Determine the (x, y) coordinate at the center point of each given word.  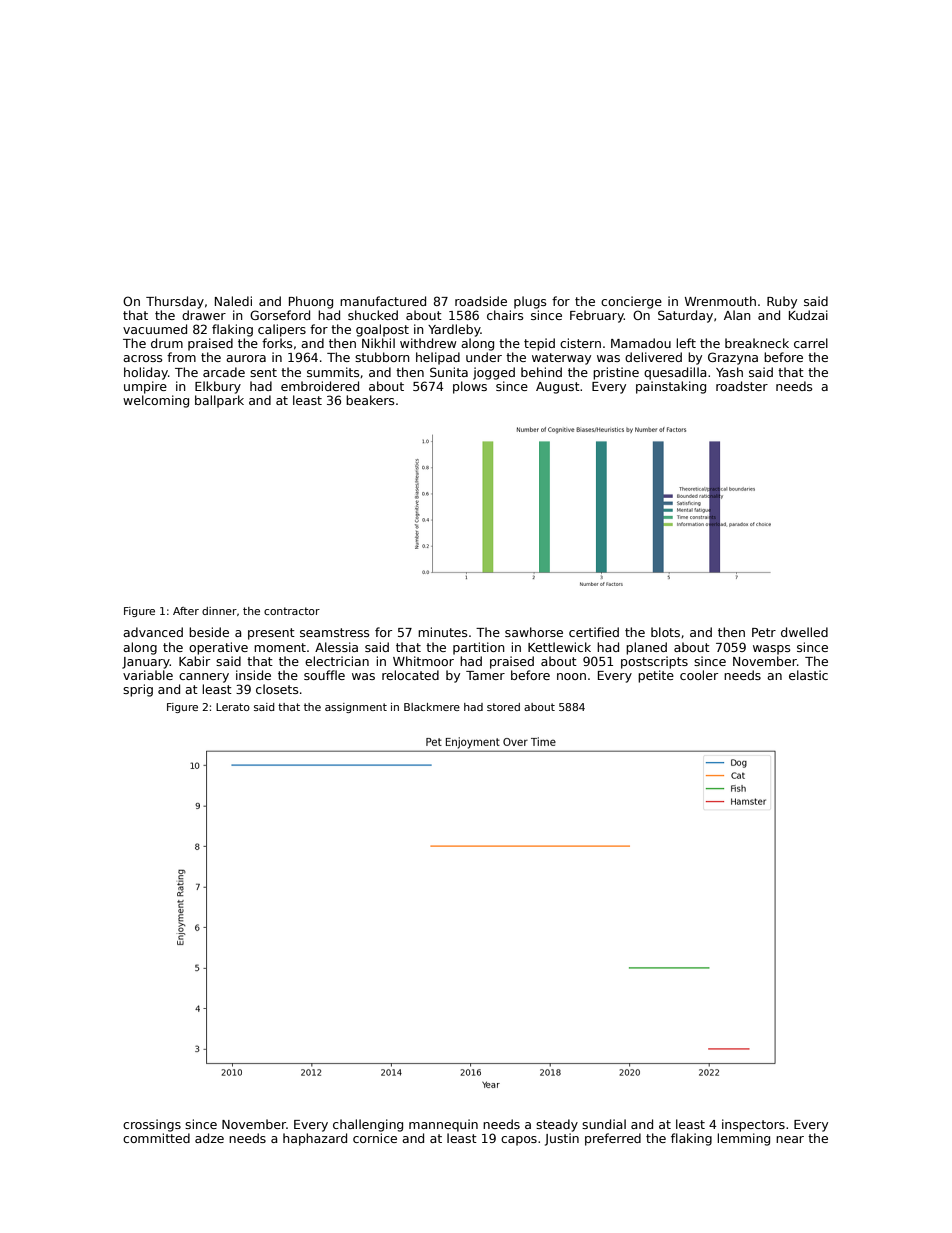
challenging (368, 1125)
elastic (808, 675)
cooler (699, 675)
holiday (146, 373)
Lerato (233, 707)
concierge (631, 302)
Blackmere (432, 707)
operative (218, 648)
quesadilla (675, 373)
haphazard (315, 1139)
